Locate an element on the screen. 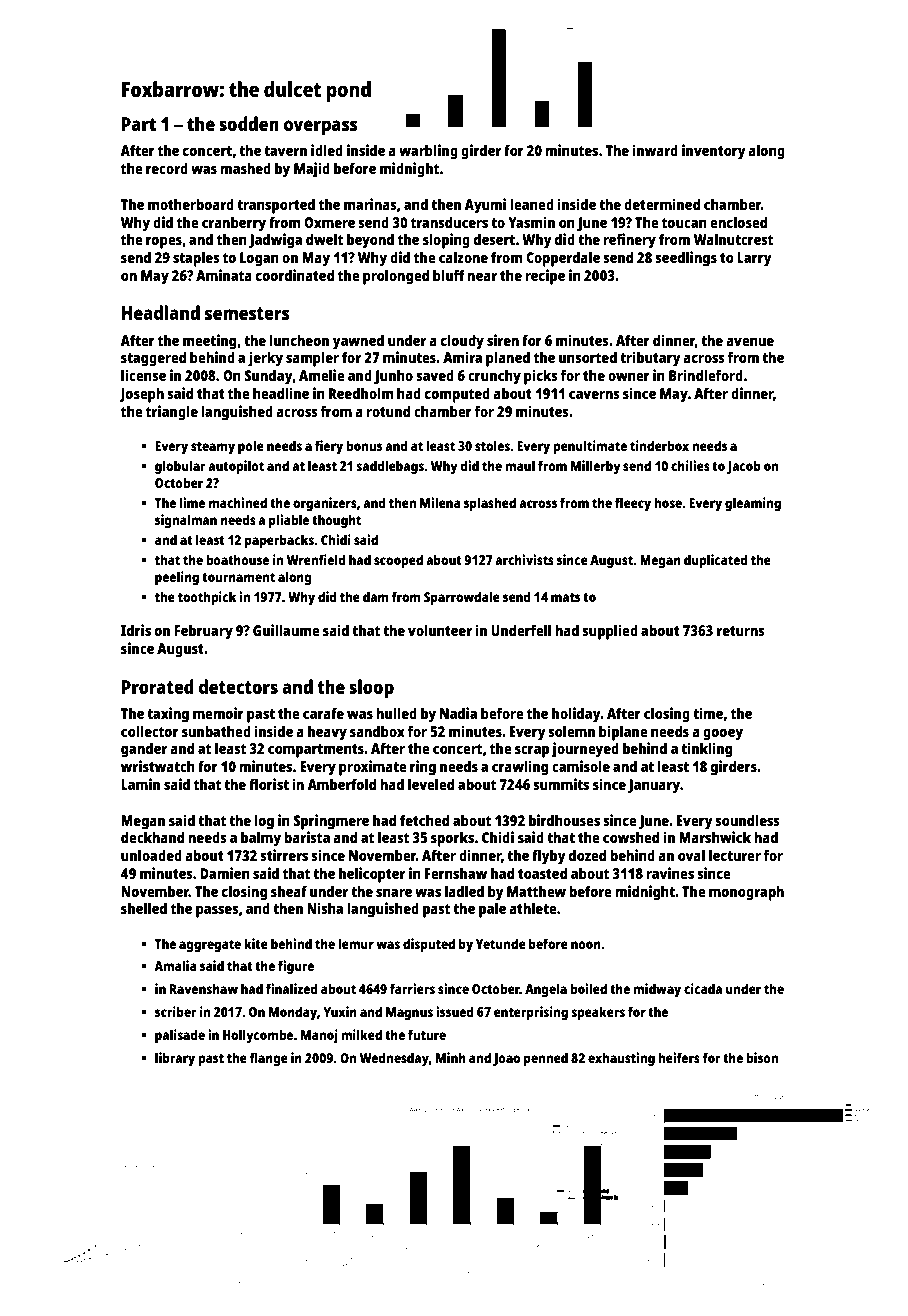 The image size is (908, 1316). detectors is located at coordinates (238, 686).
